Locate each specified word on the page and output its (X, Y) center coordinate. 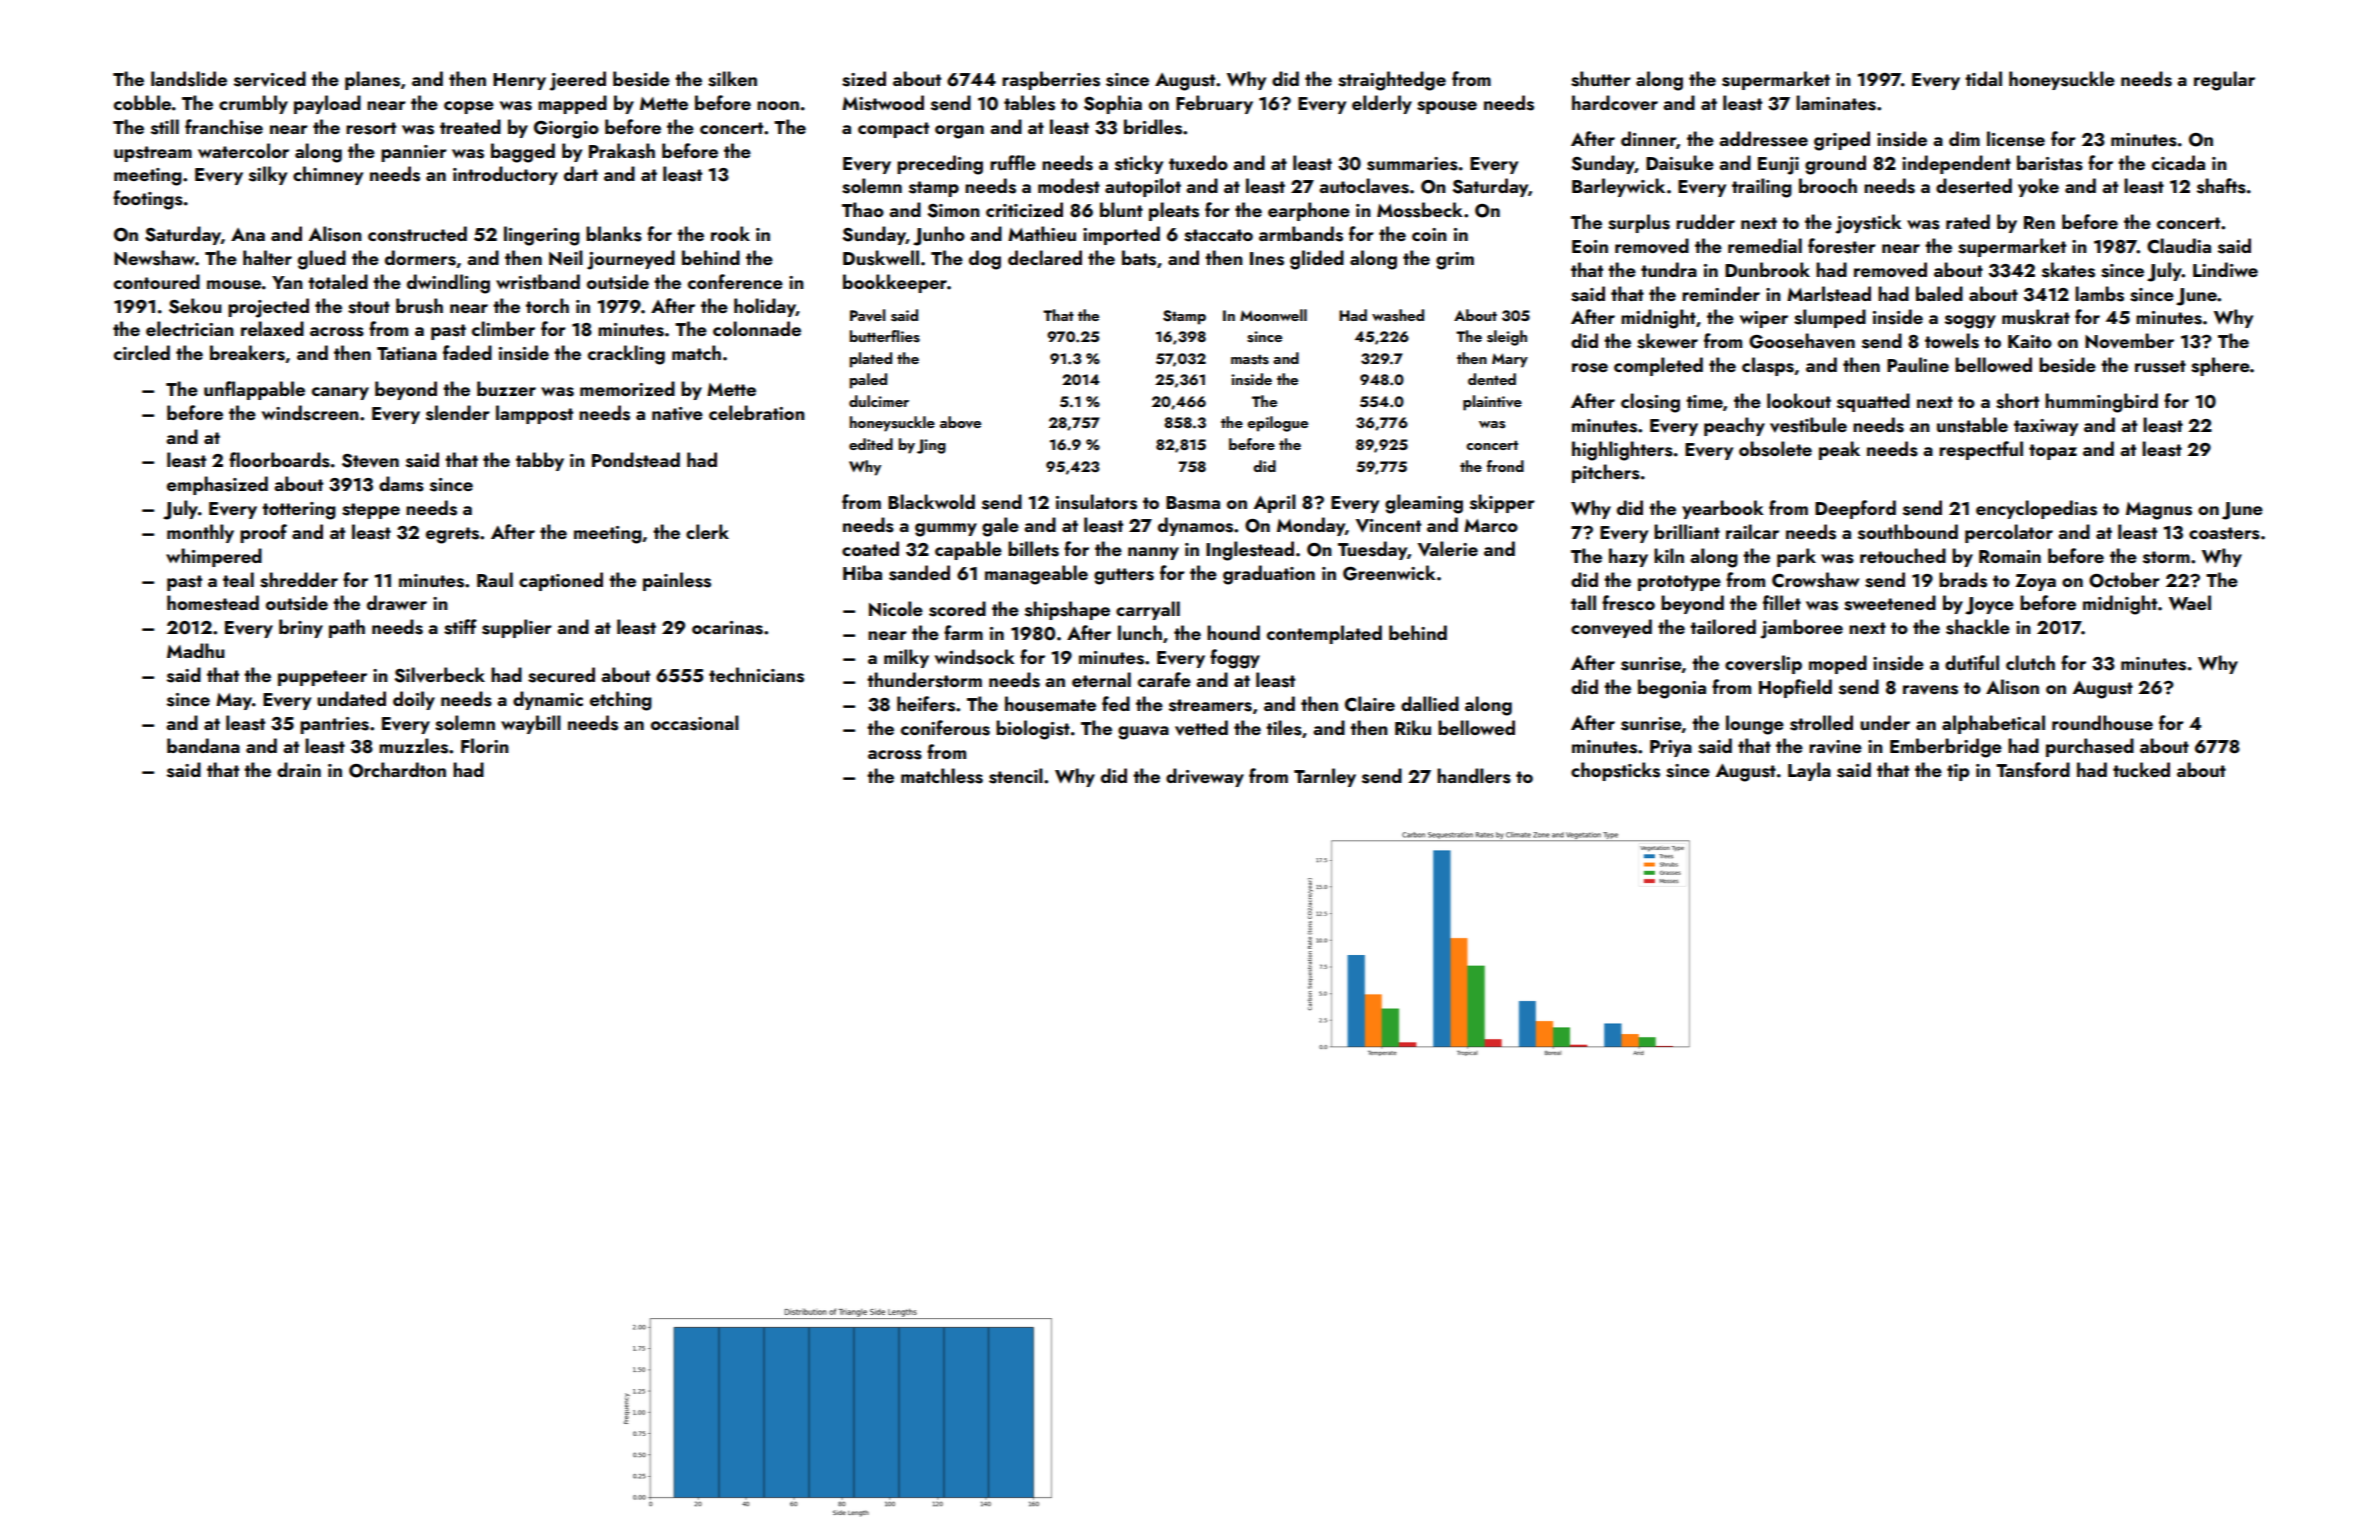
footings (148, 200)
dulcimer (879, 401)
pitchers (1606, 473)
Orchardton (397, 770)
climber (503, 328)
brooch (1828, 185)
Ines (1267, 259)
